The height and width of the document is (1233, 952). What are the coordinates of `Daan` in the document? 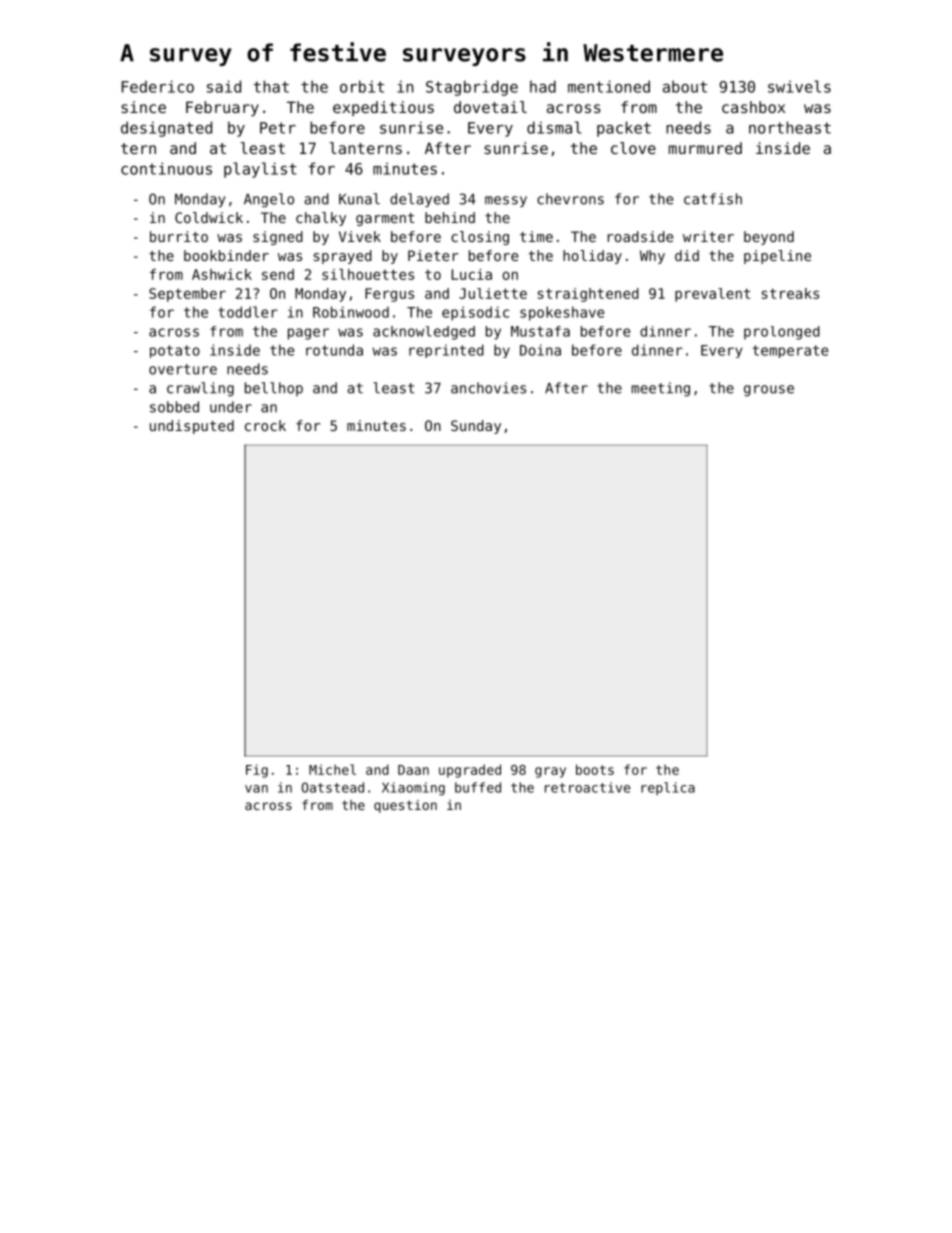 It's located at (413, 770).
